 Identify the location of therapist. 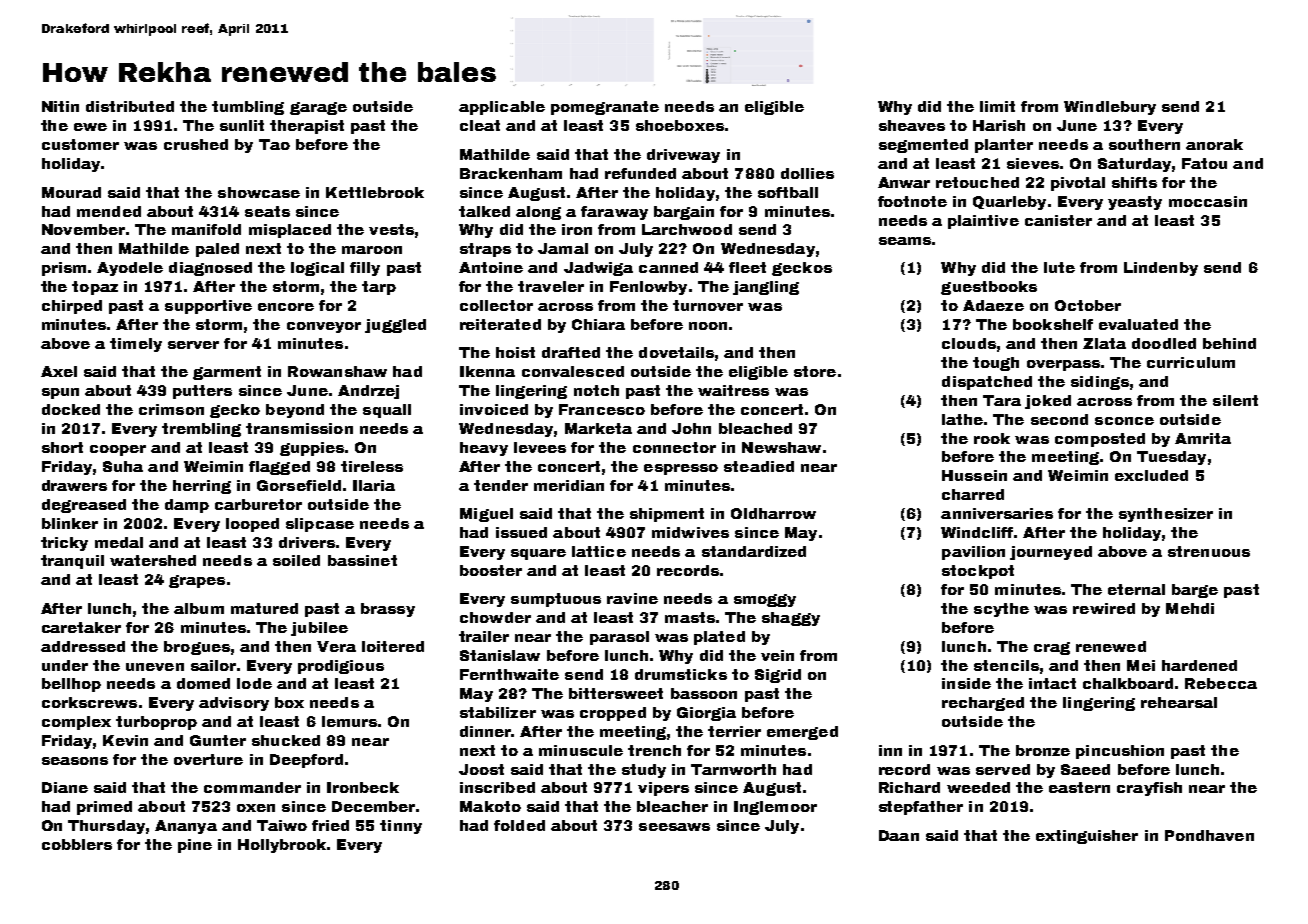
(307, 127).
